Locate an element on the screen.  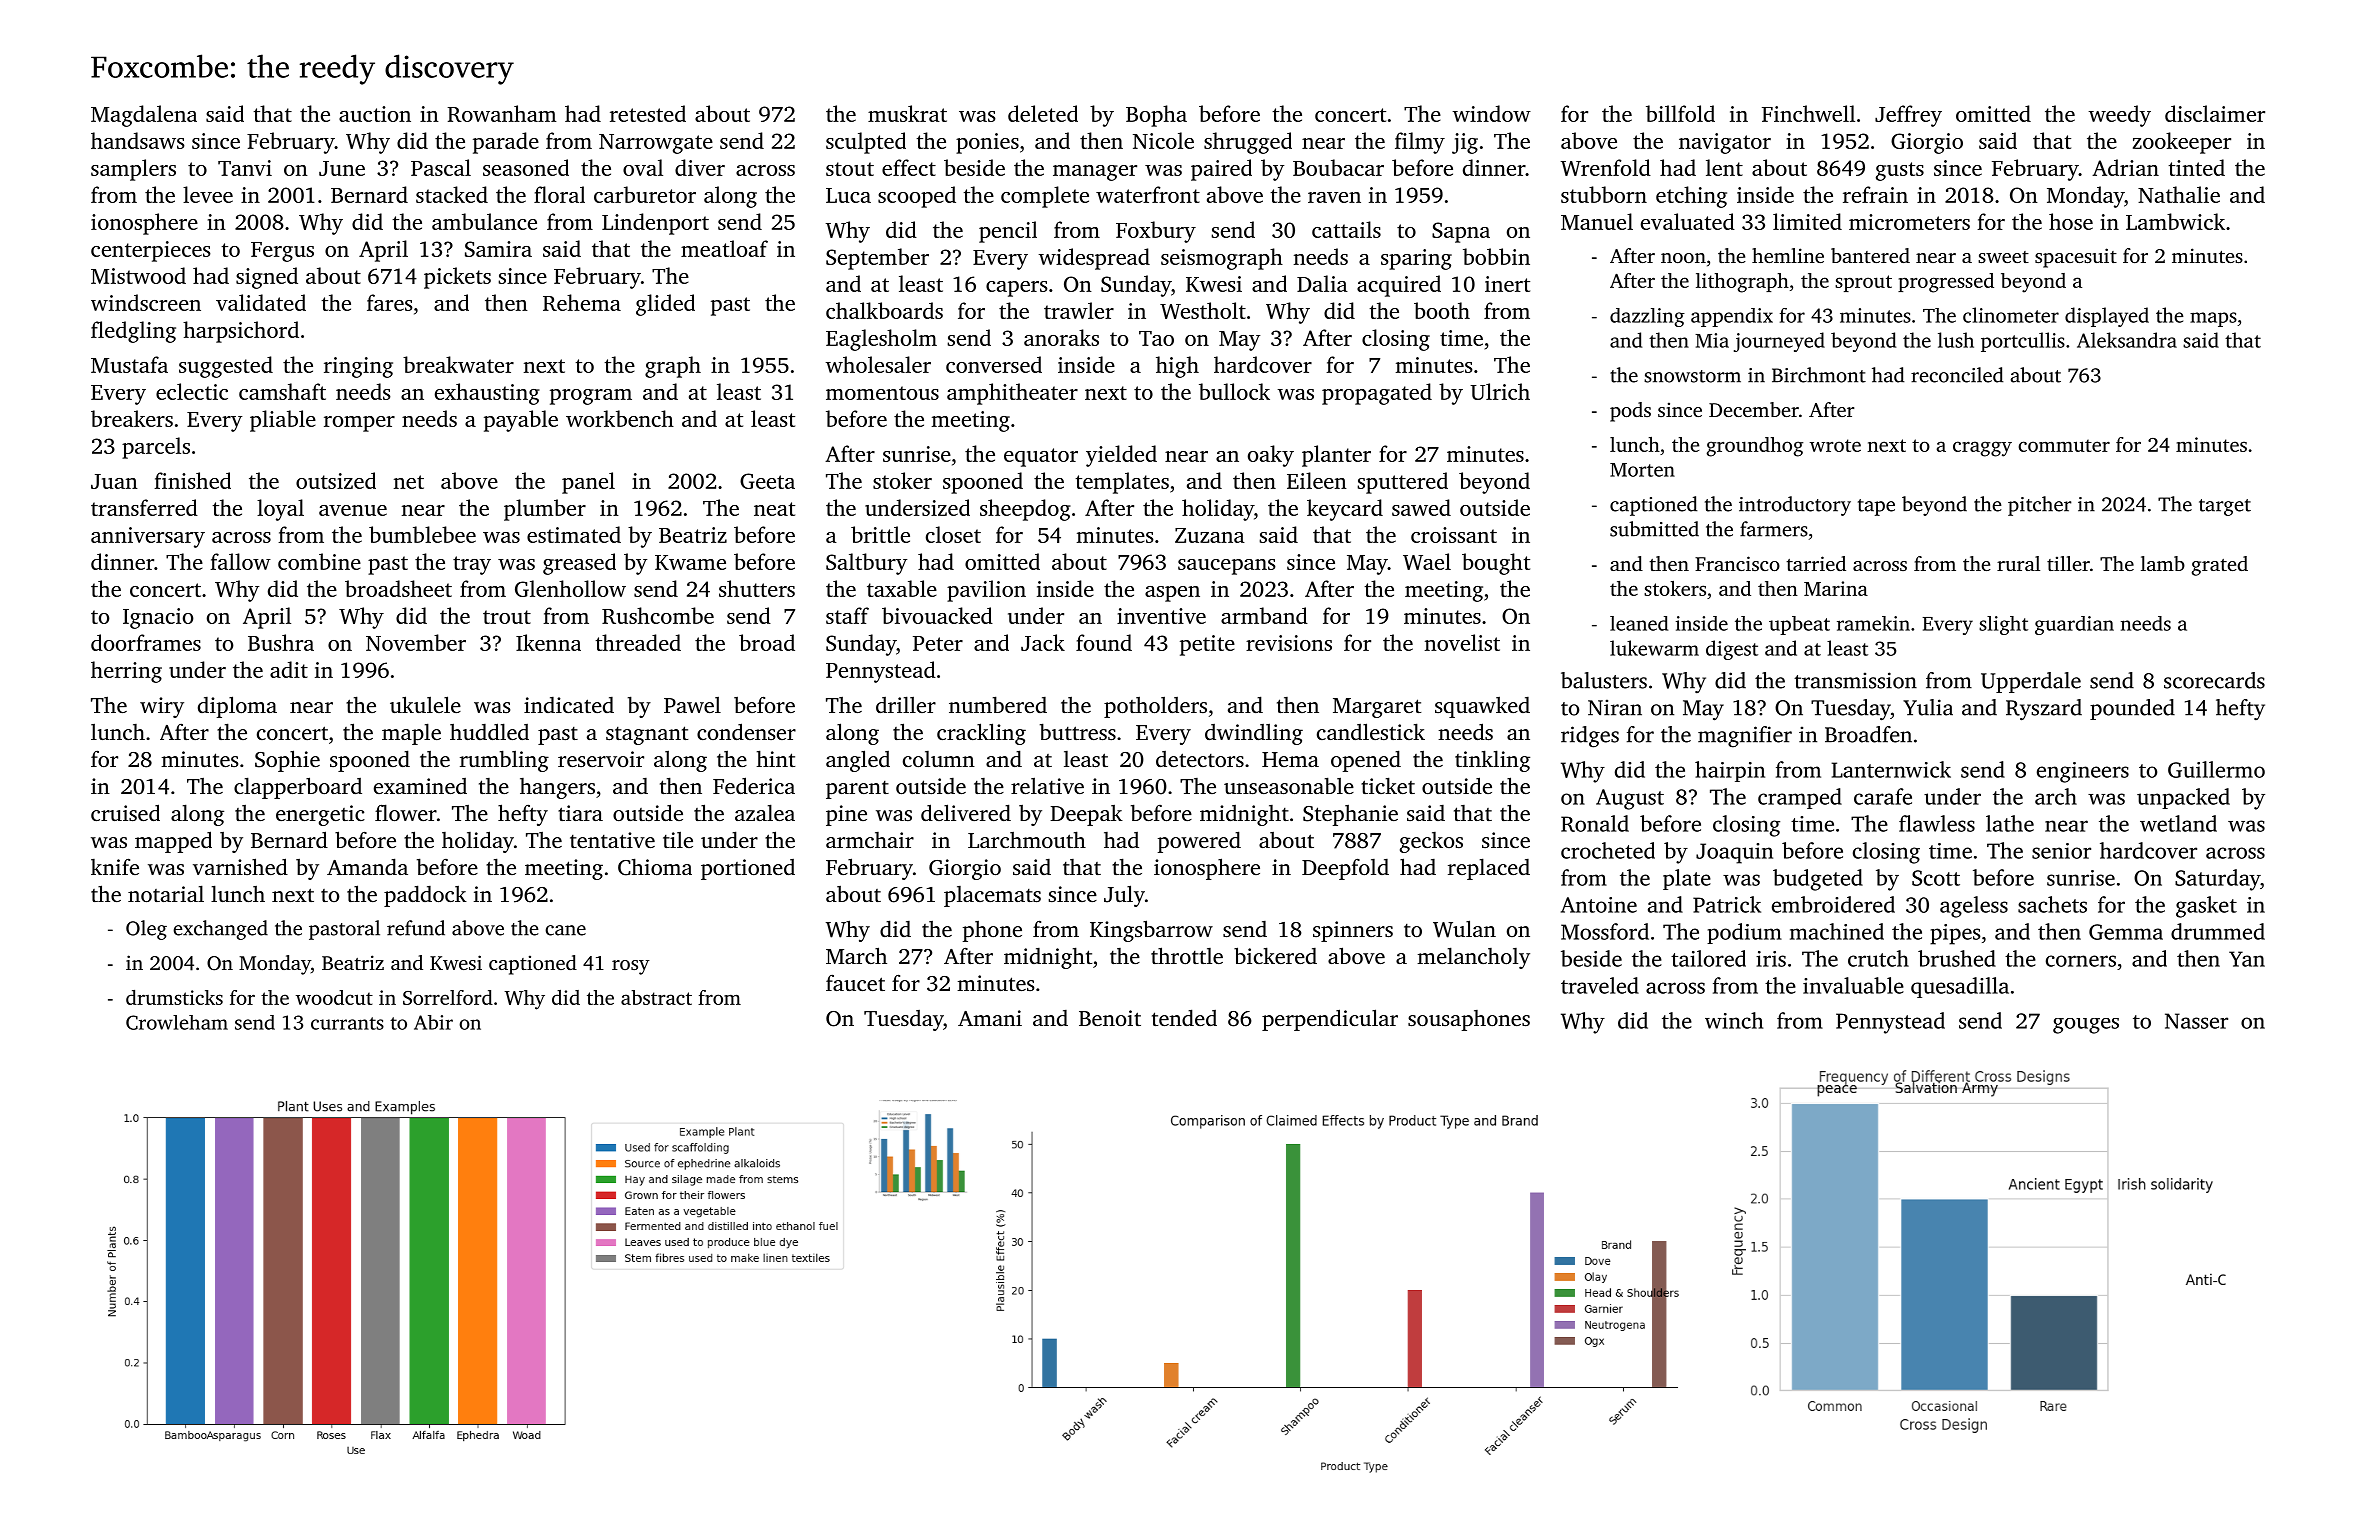
Bopha is located at coordinates (1156, 116).
